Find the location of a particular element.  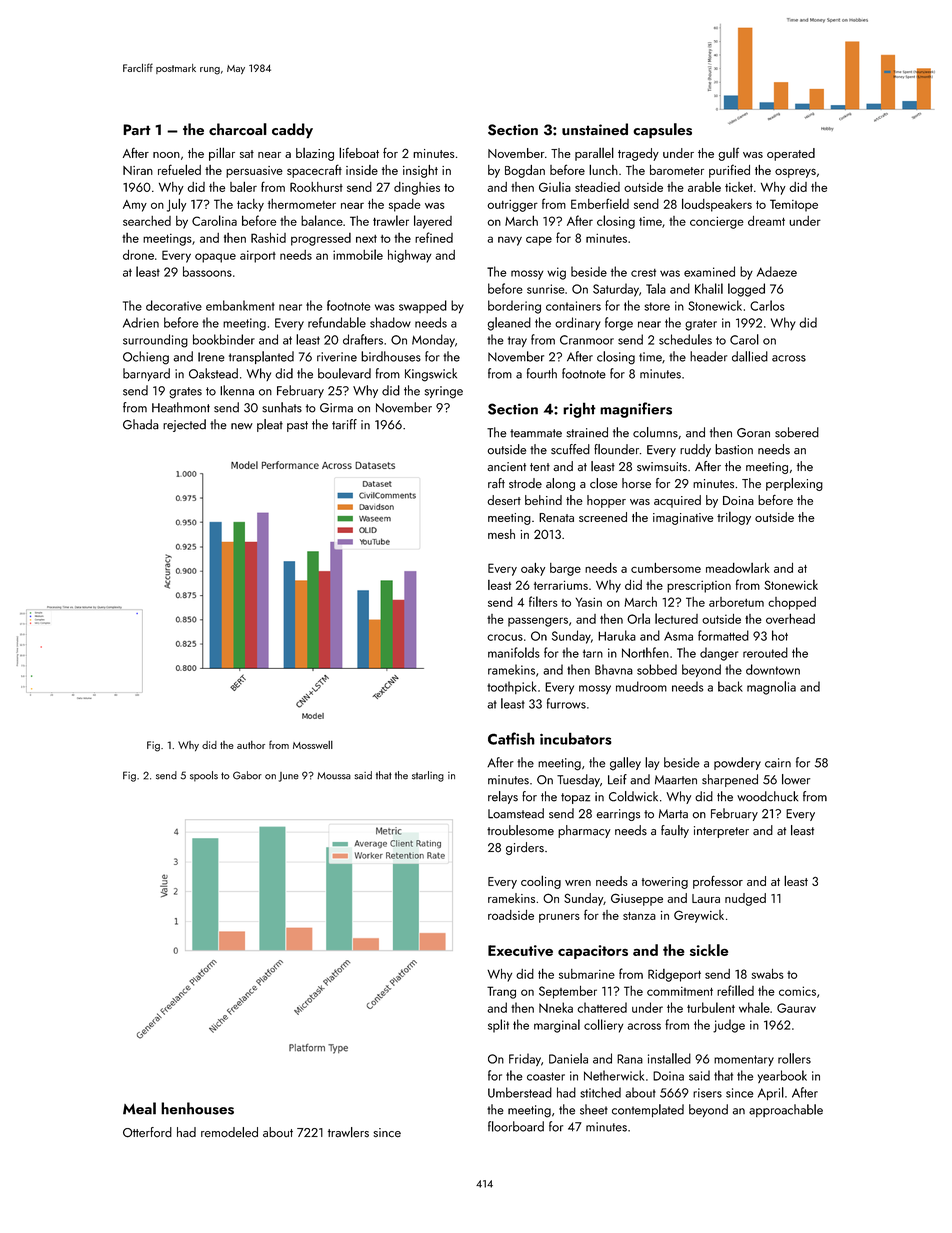

danger is located at coordinates (719, 654).
